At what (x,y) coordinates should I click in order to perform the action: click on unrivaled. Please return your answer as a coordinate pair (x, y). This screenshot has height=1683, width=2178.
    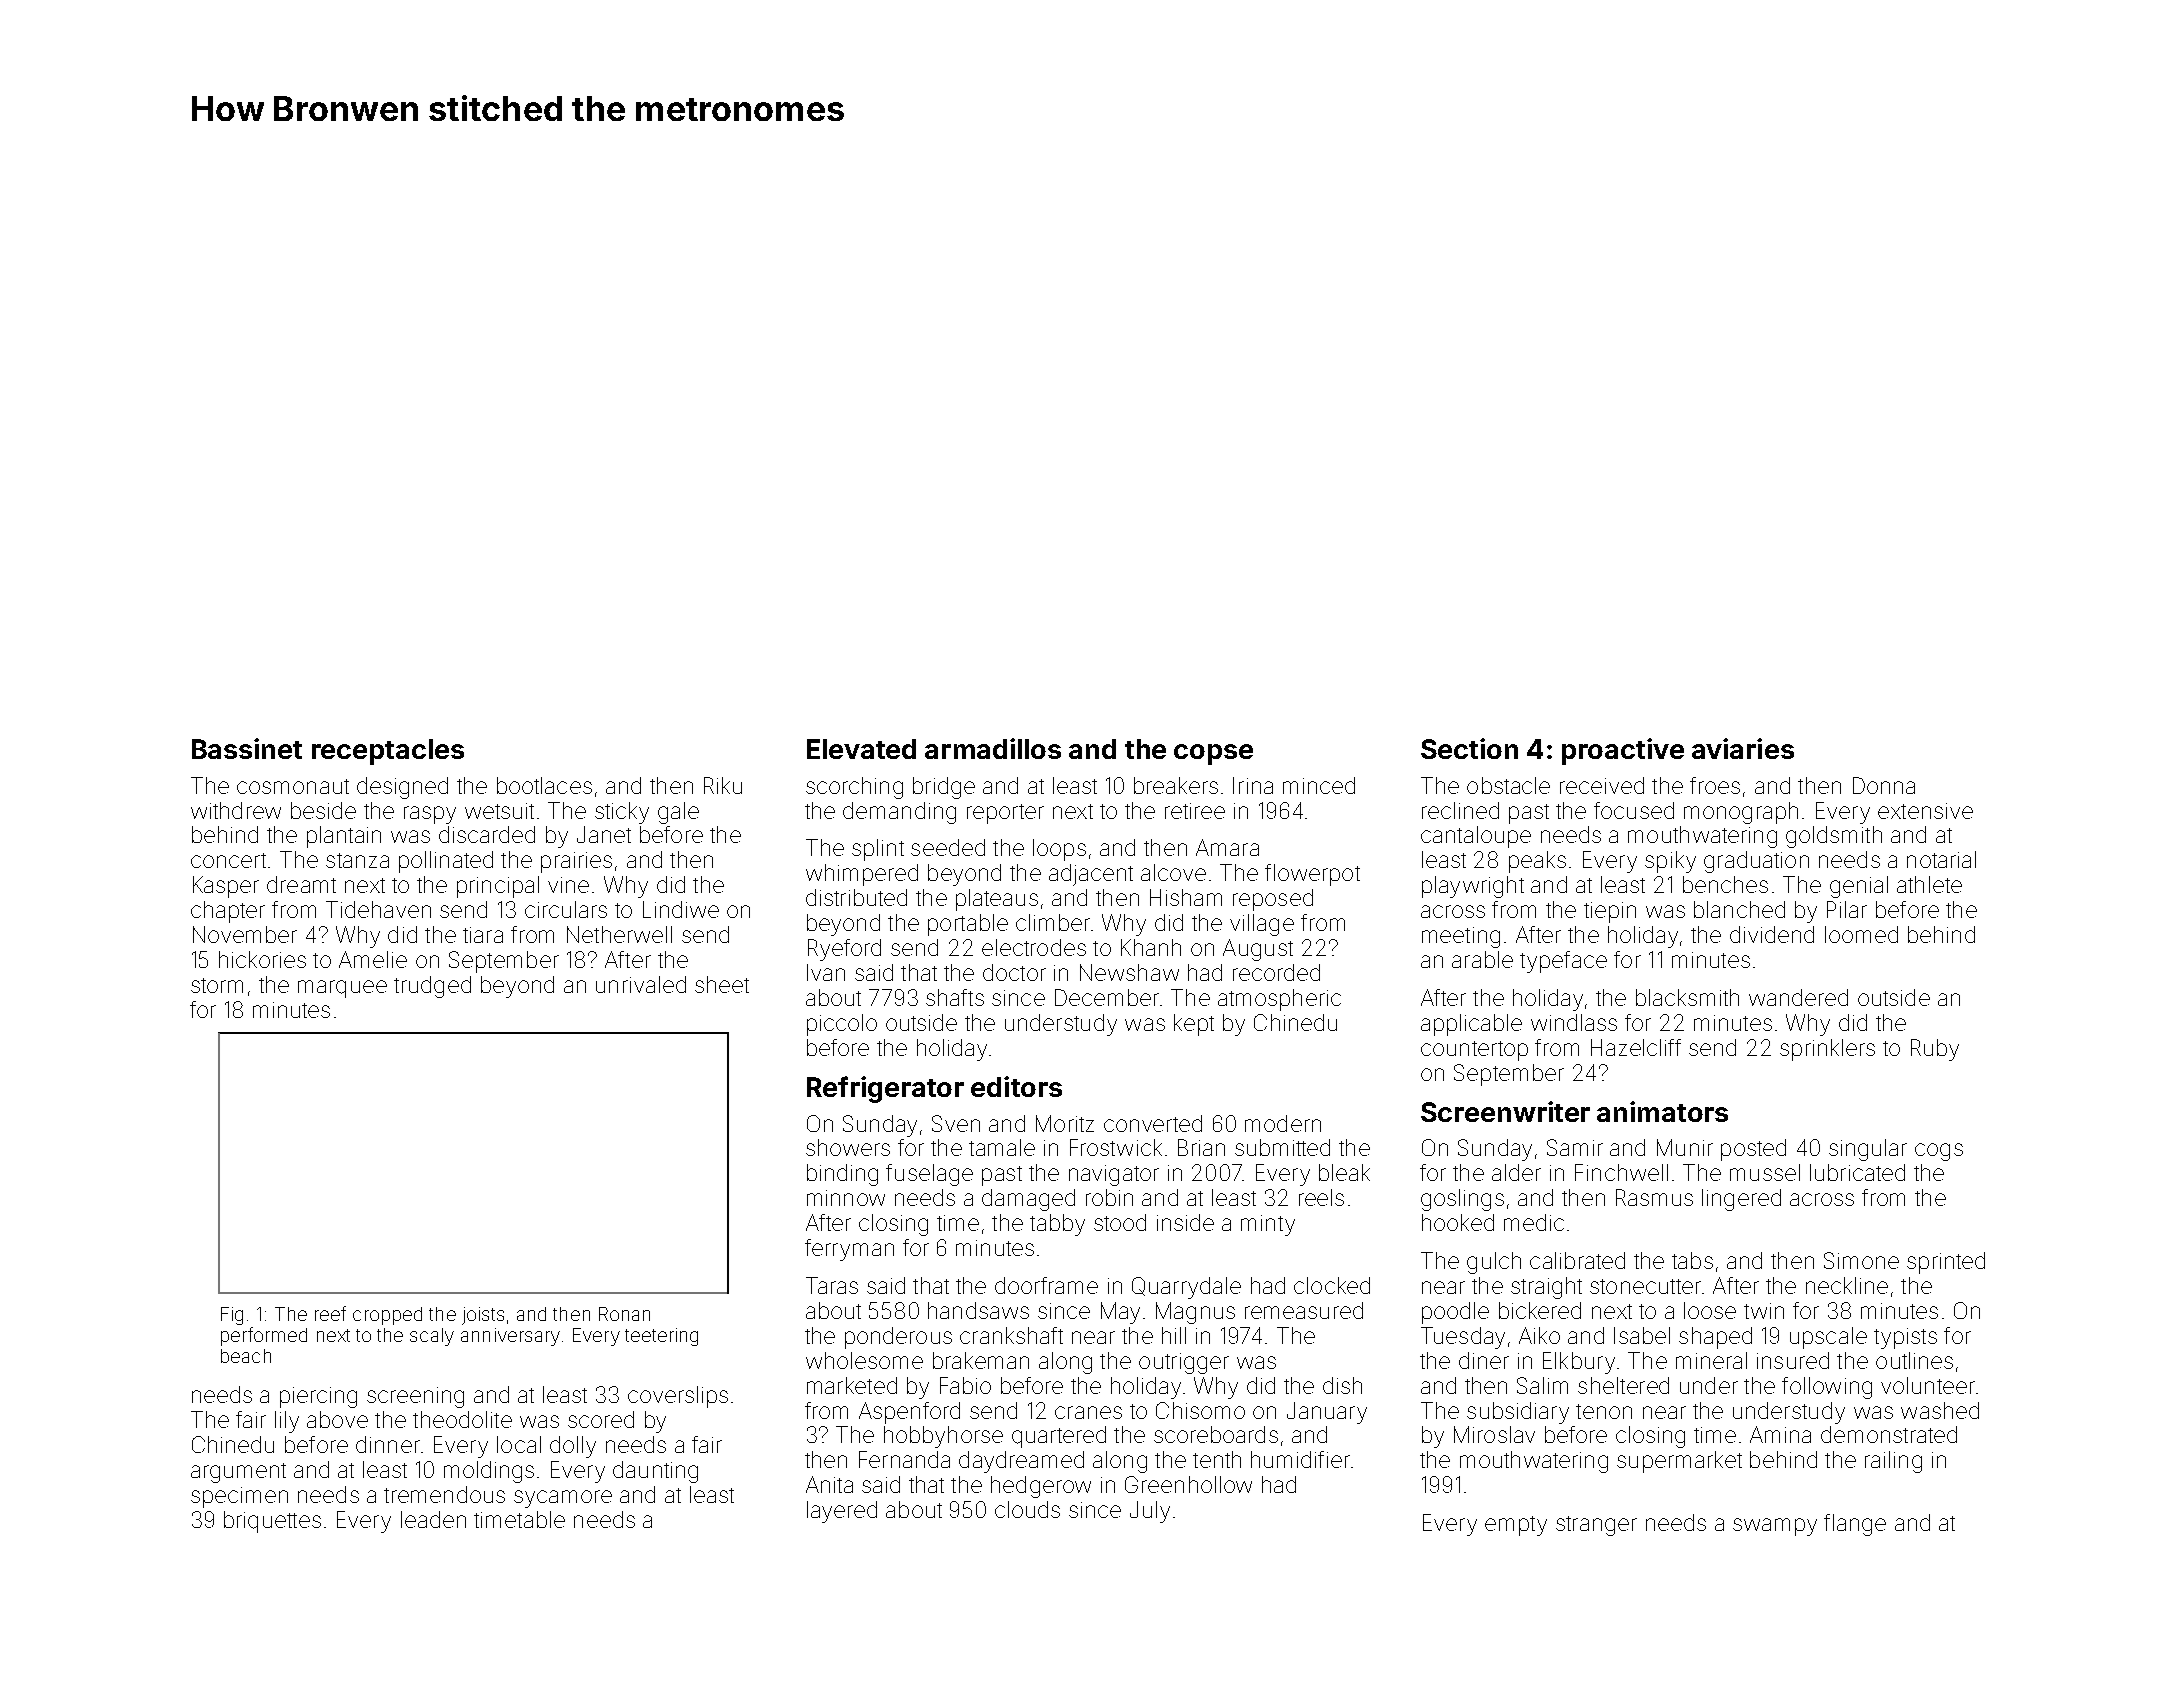
    Looking at the image, I should click on (641, 984).
